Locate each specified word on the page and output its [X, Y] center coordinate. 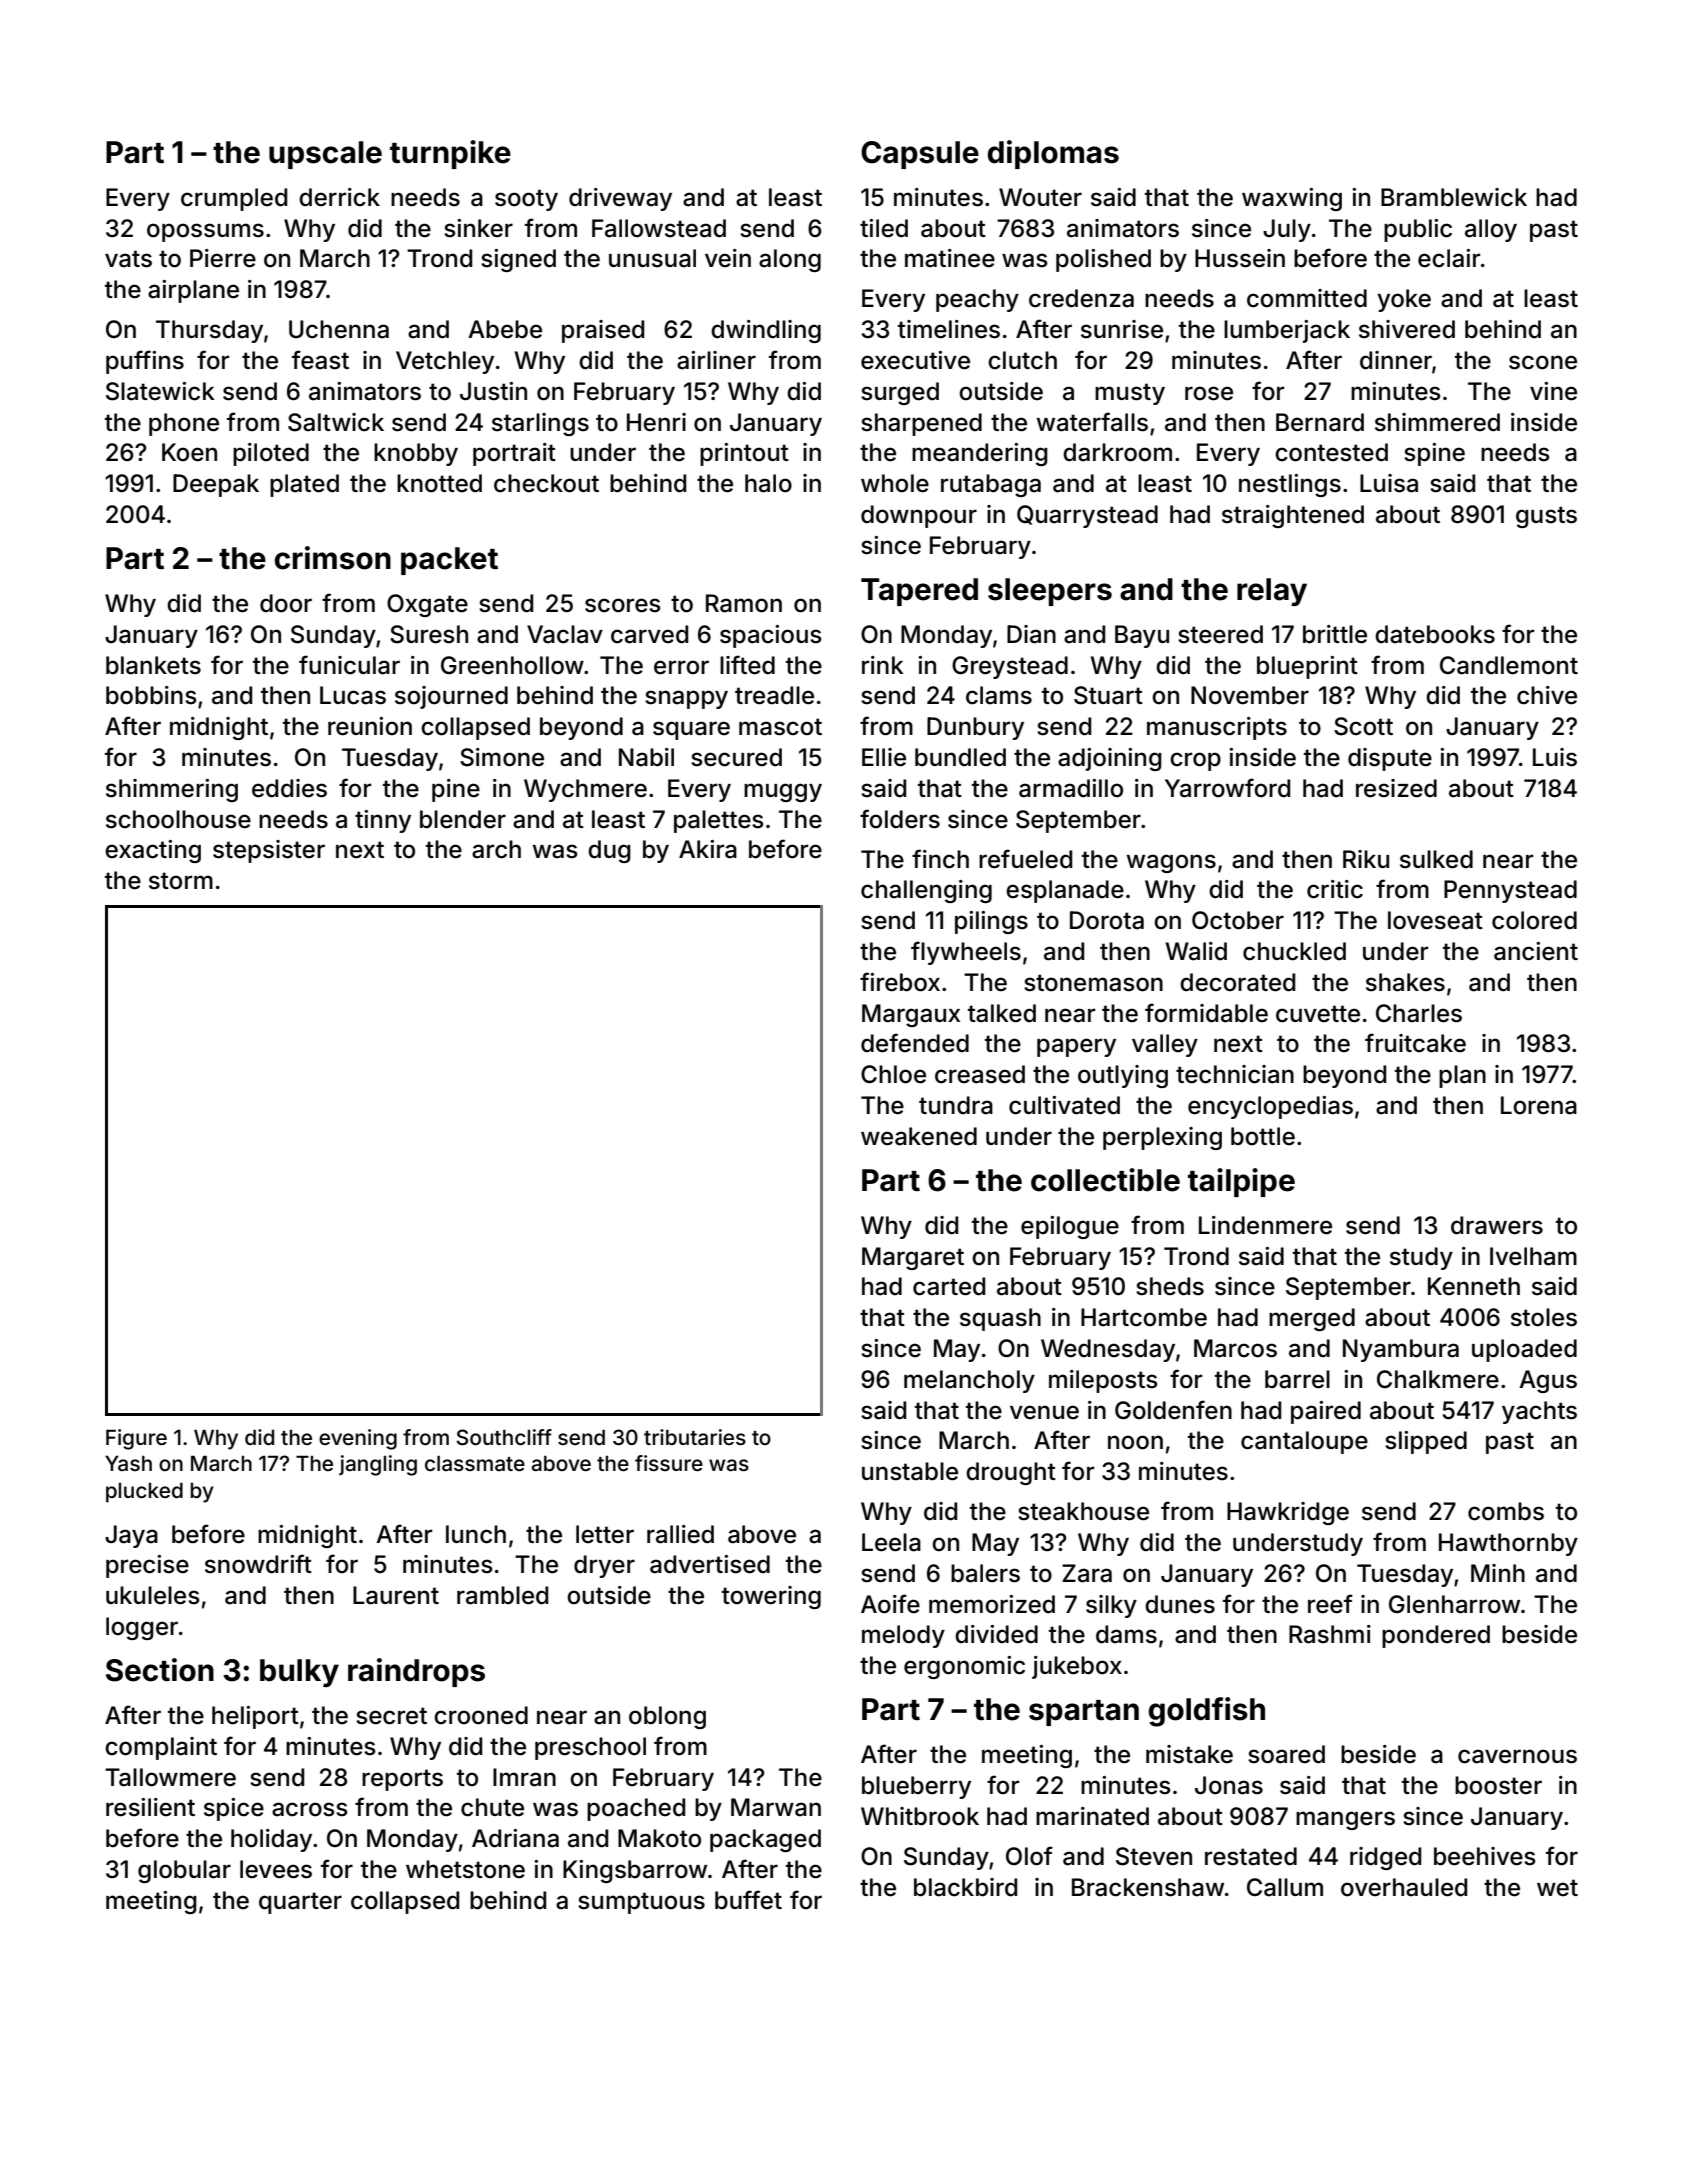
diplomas [1053, 154]
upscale [325, 155]
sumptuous [641, 1903]
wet [1557, 1888]
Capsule [920, 155]
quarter [300, 1903]
